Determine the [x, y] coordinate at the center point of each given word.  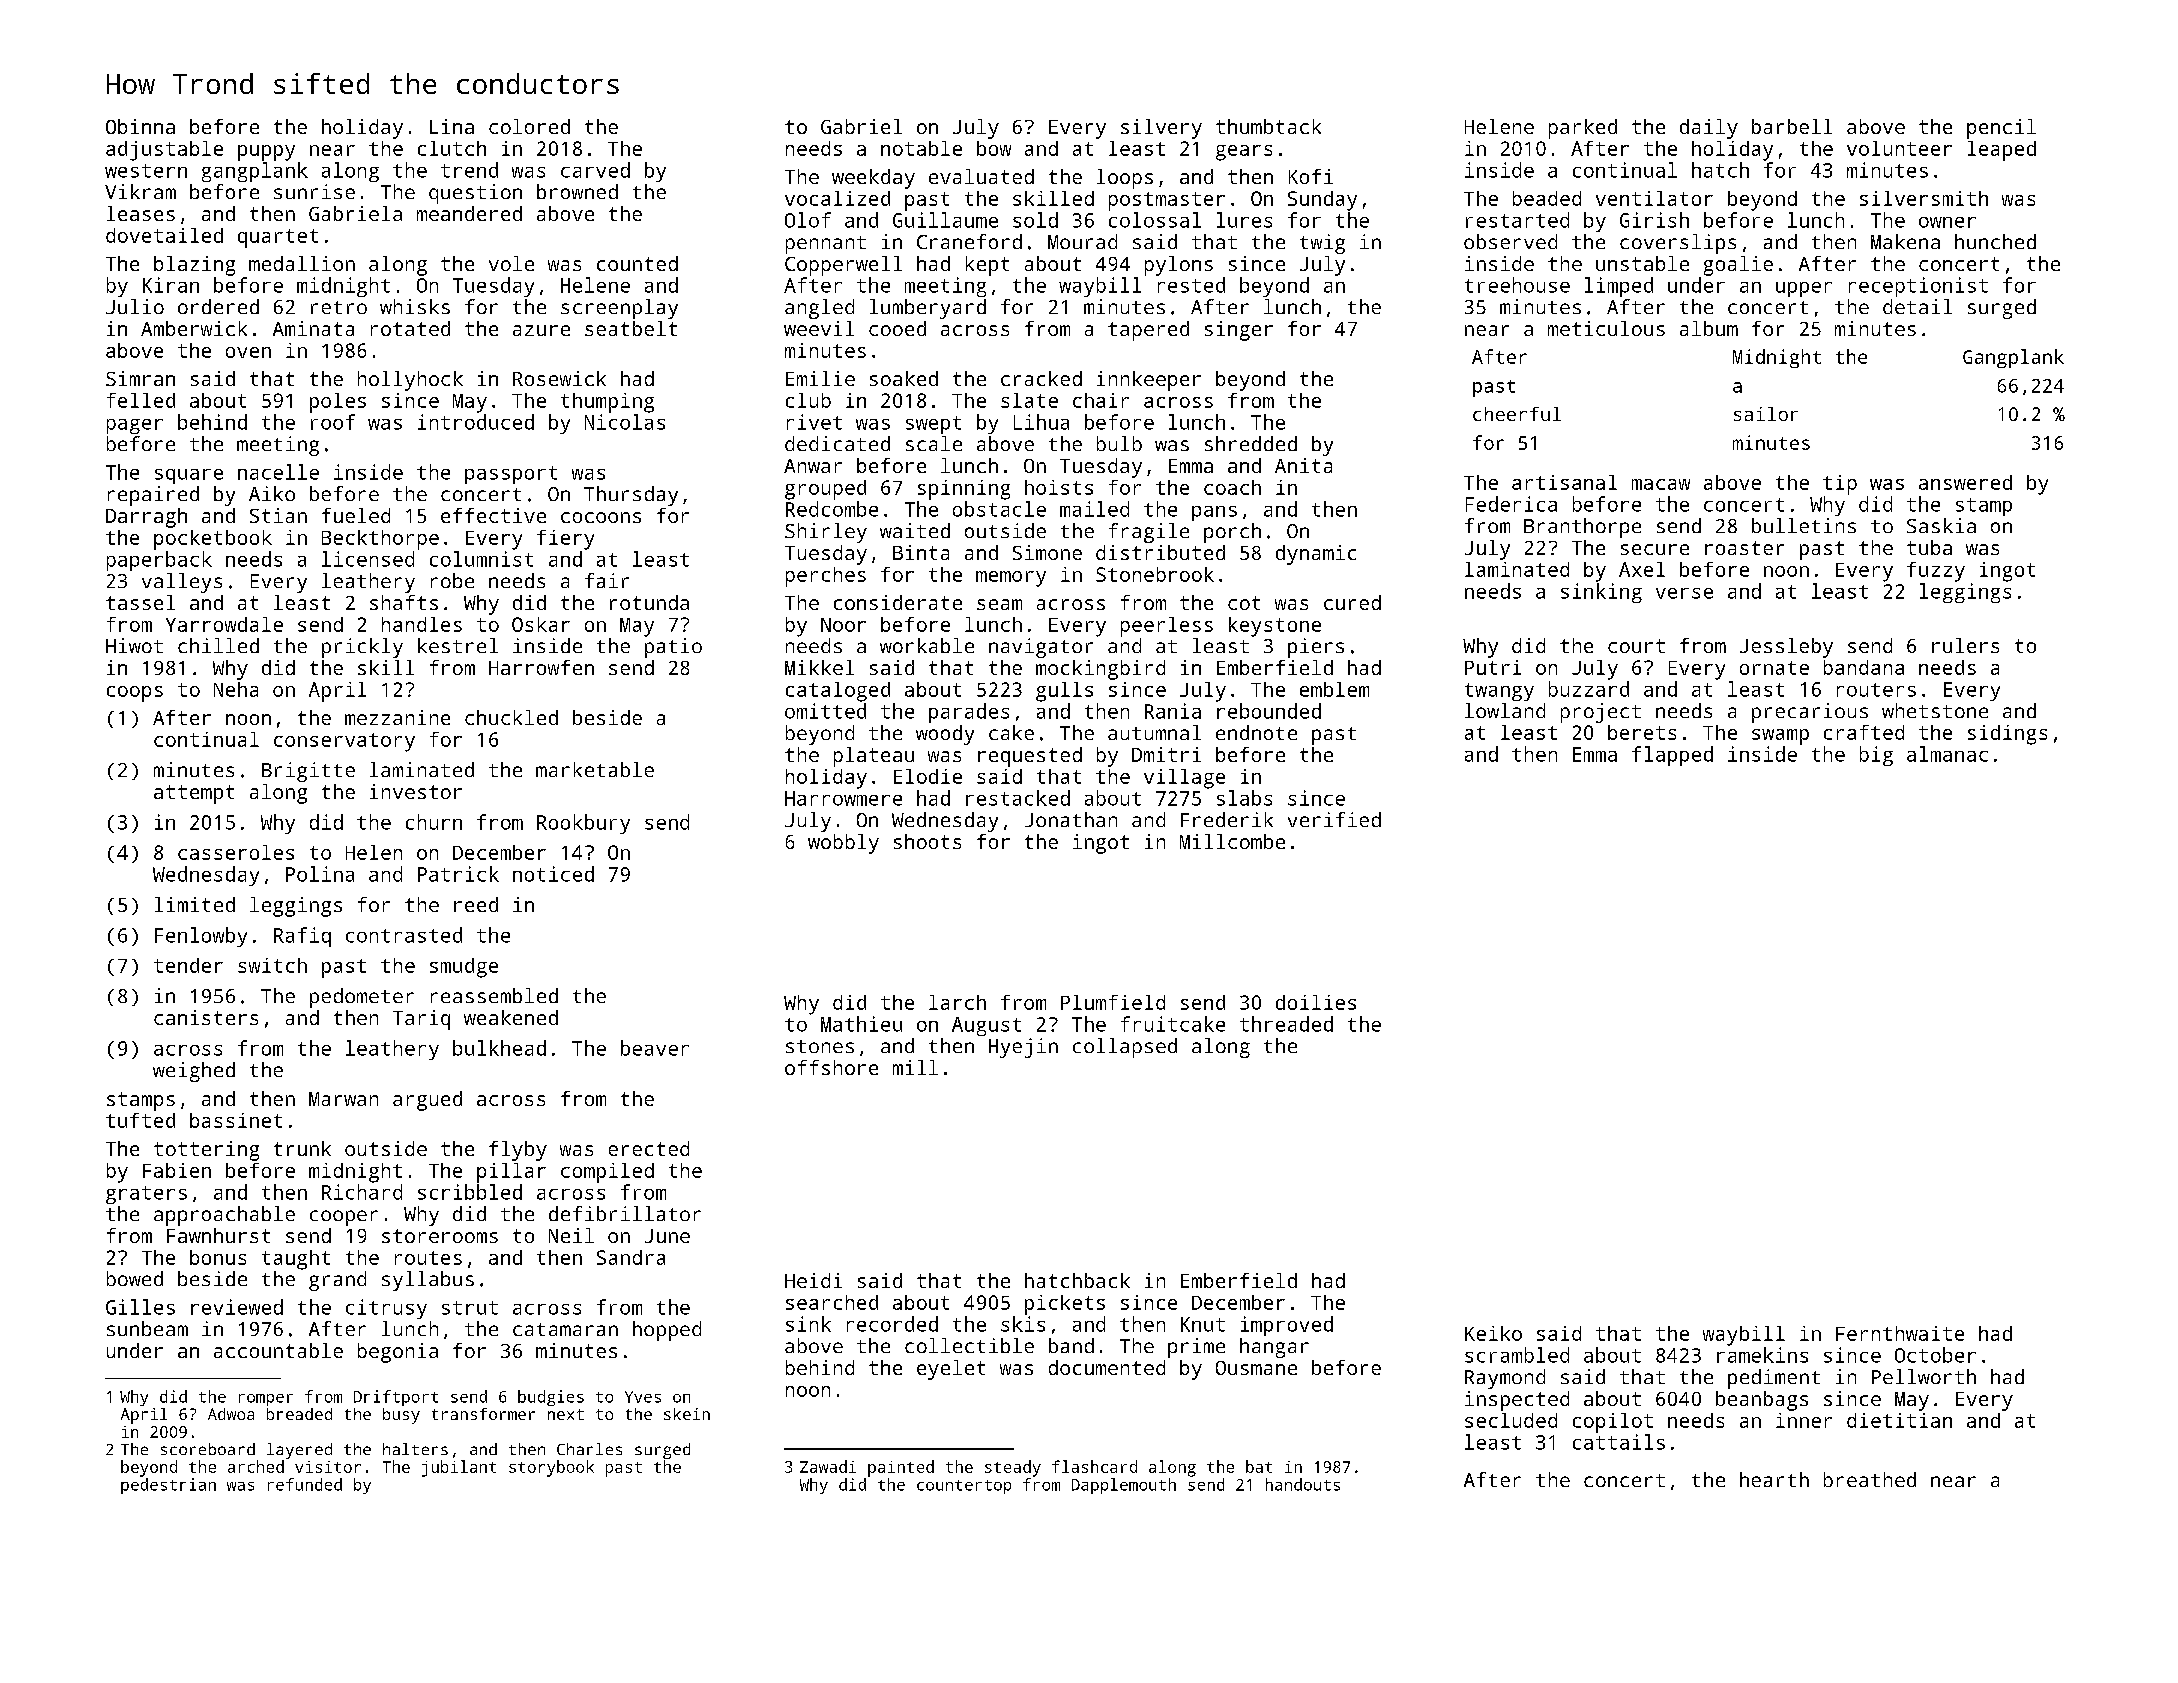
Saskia [1941, 525]
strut [470, 1308]
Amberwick [194, 328]
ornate [1774, 668]
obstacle [999, 509]
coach [1232, 487]
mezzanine [397, 717]
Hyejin [1023, 1048]
